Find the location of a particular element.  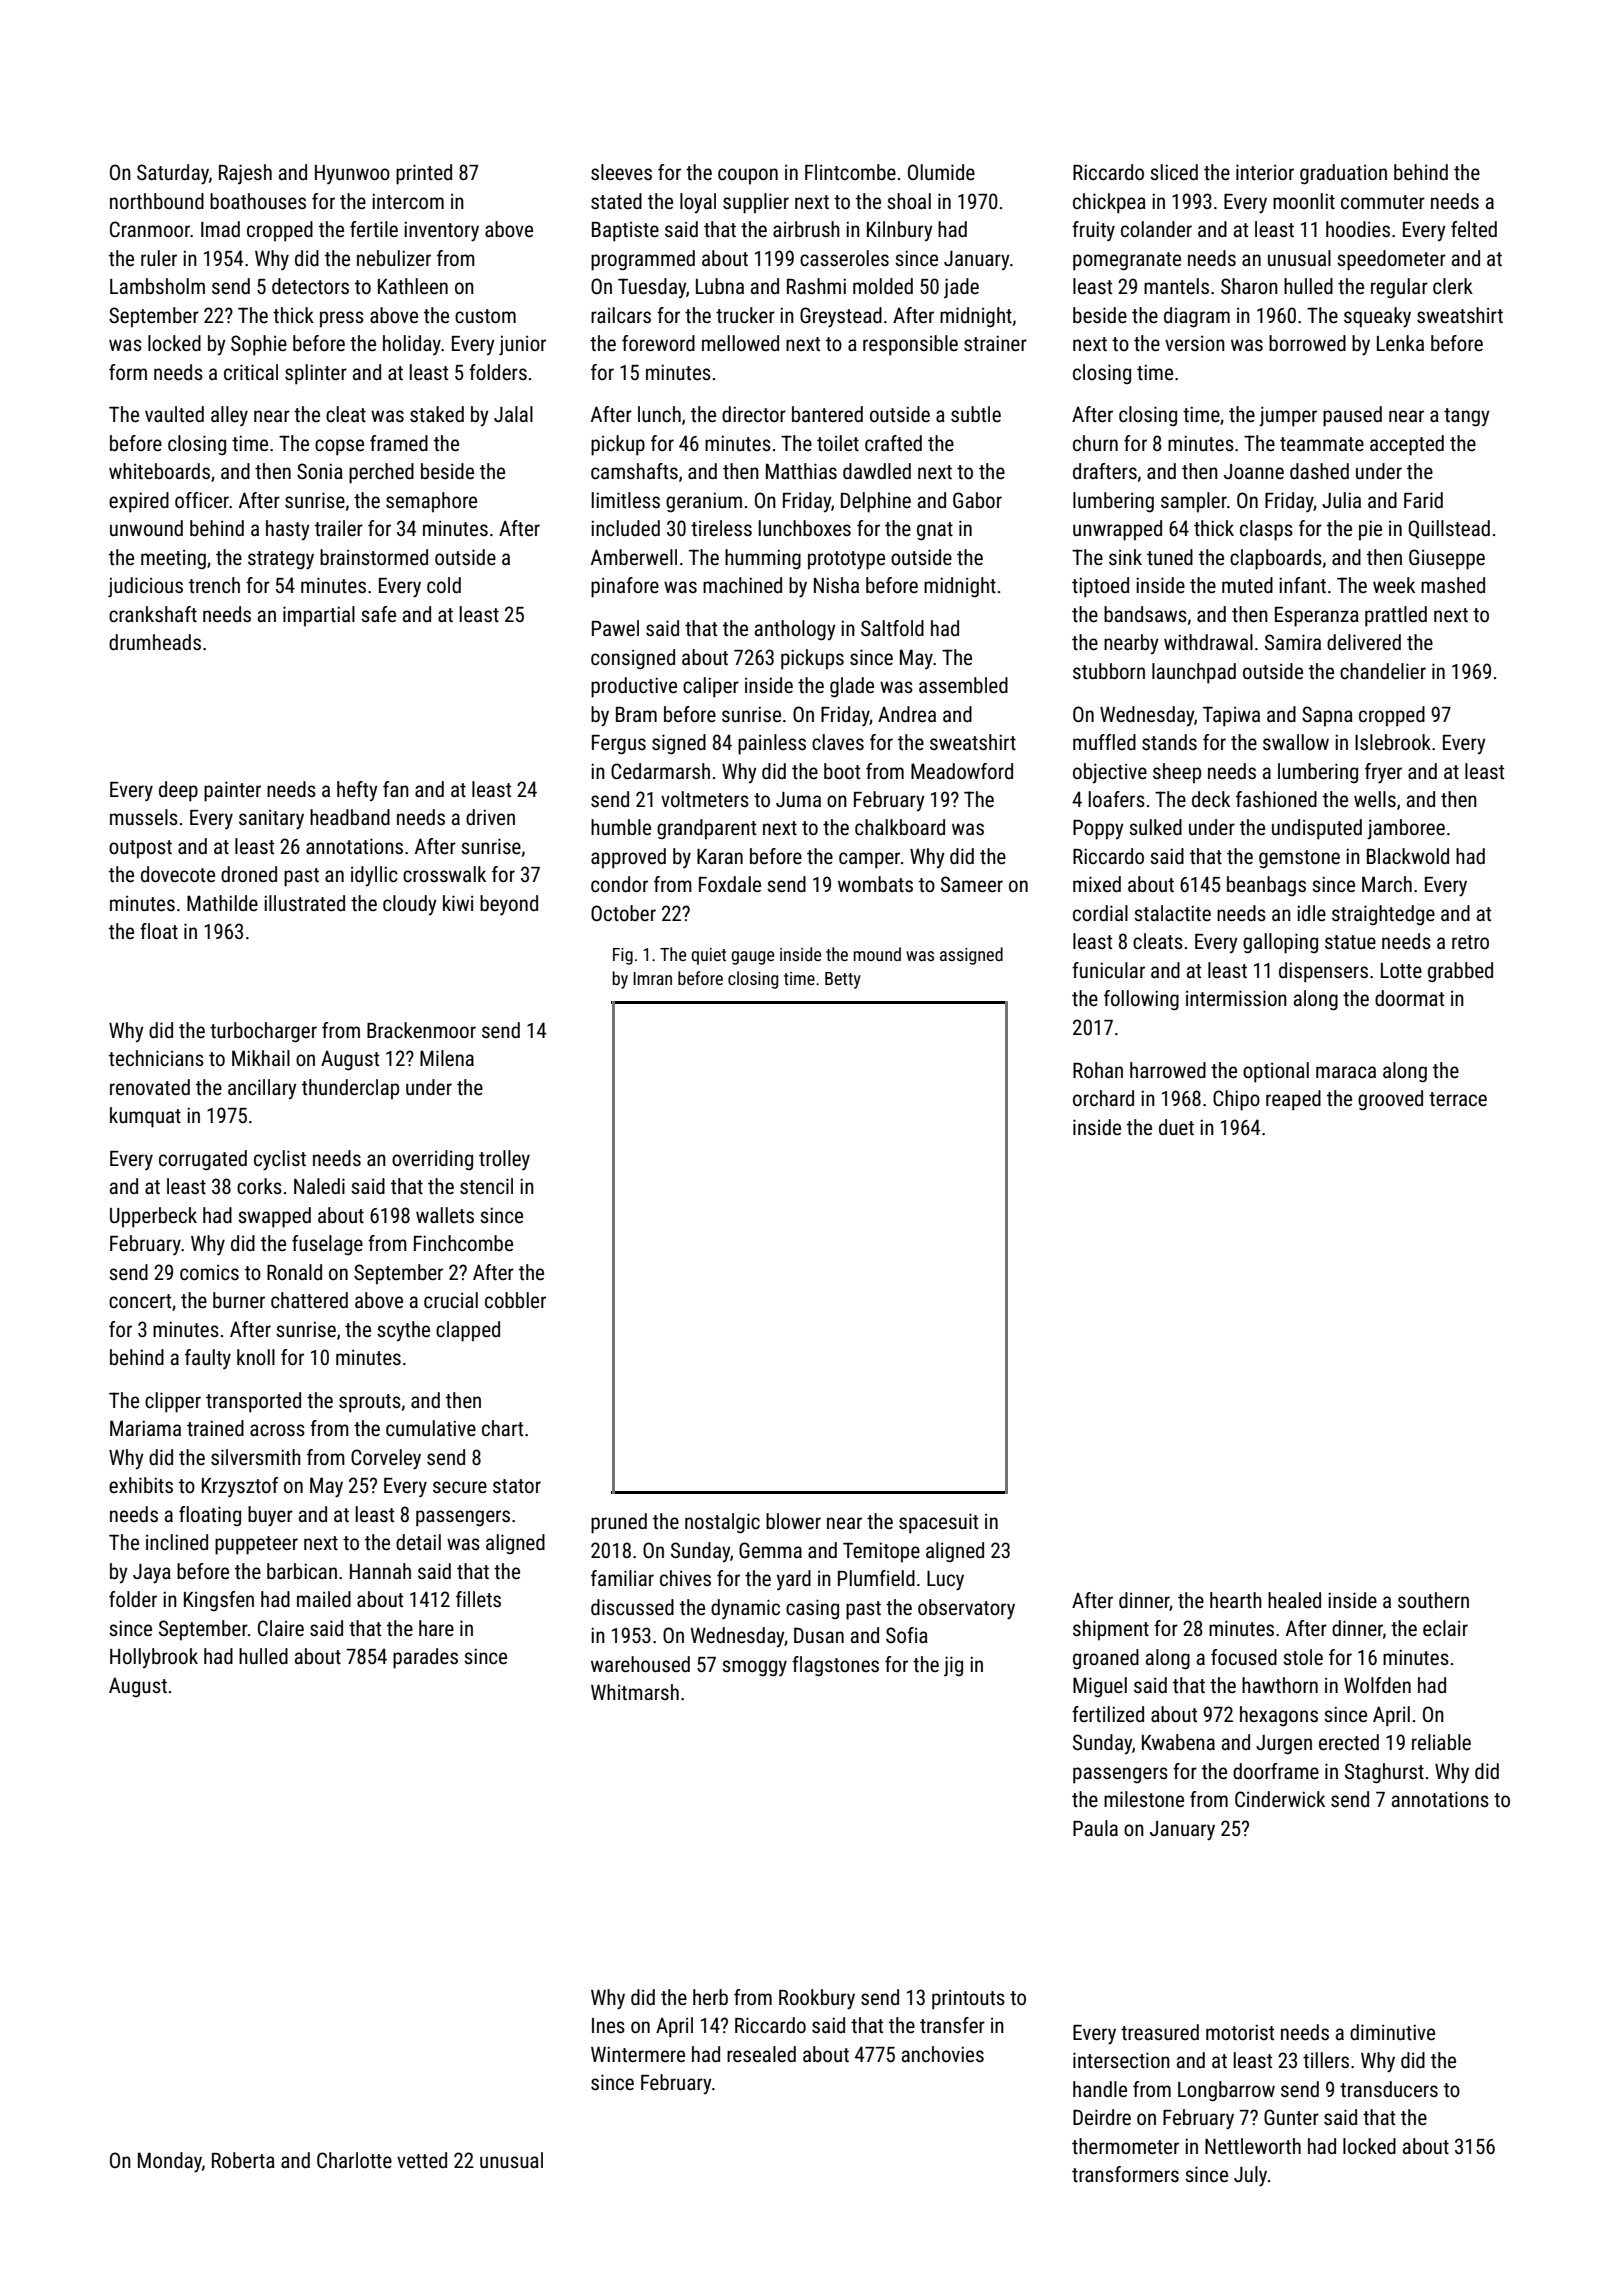

holiday is located at coordinates (412, 345).
